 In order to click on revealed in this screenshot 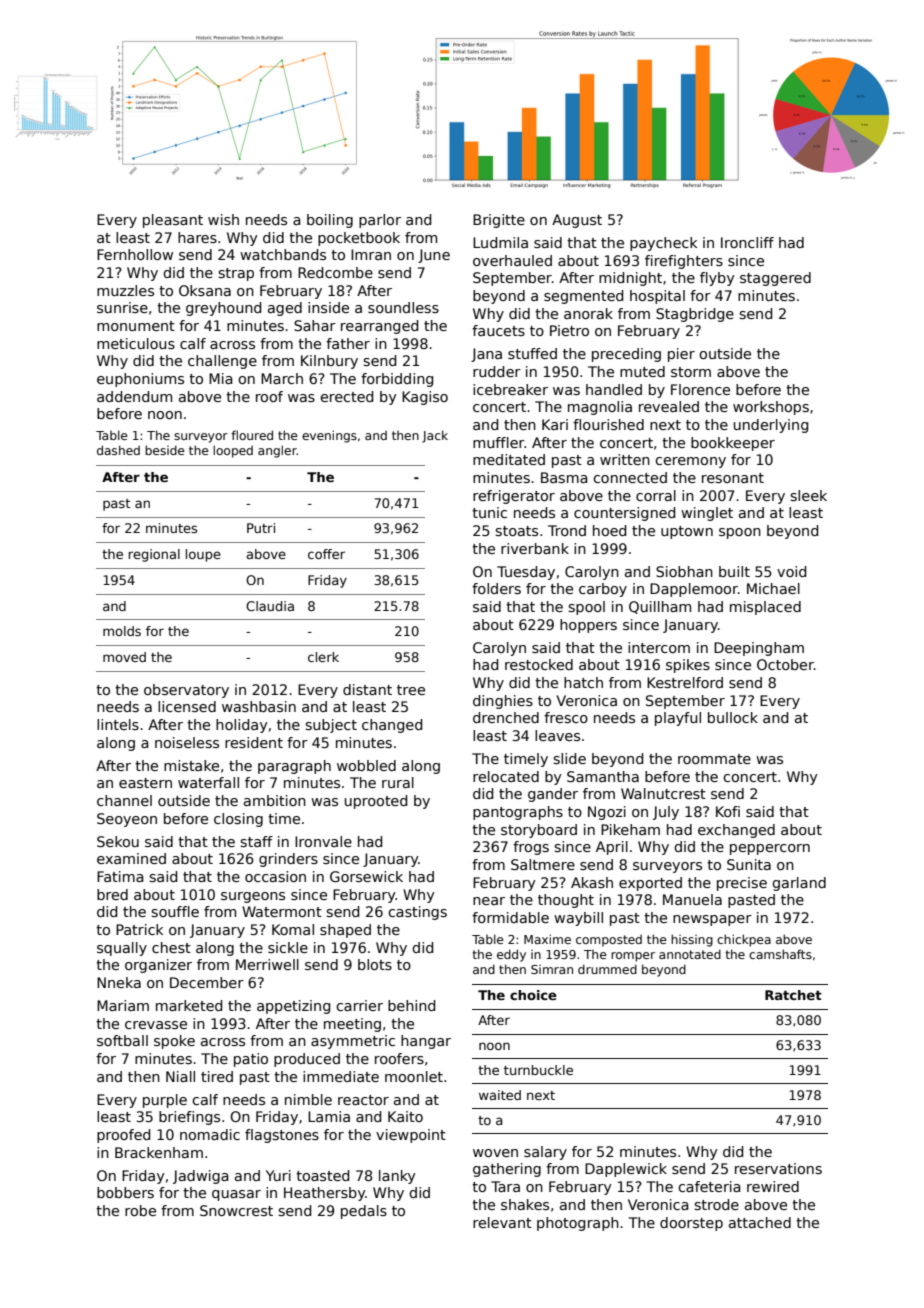, I will do `click(669, 406)`.
